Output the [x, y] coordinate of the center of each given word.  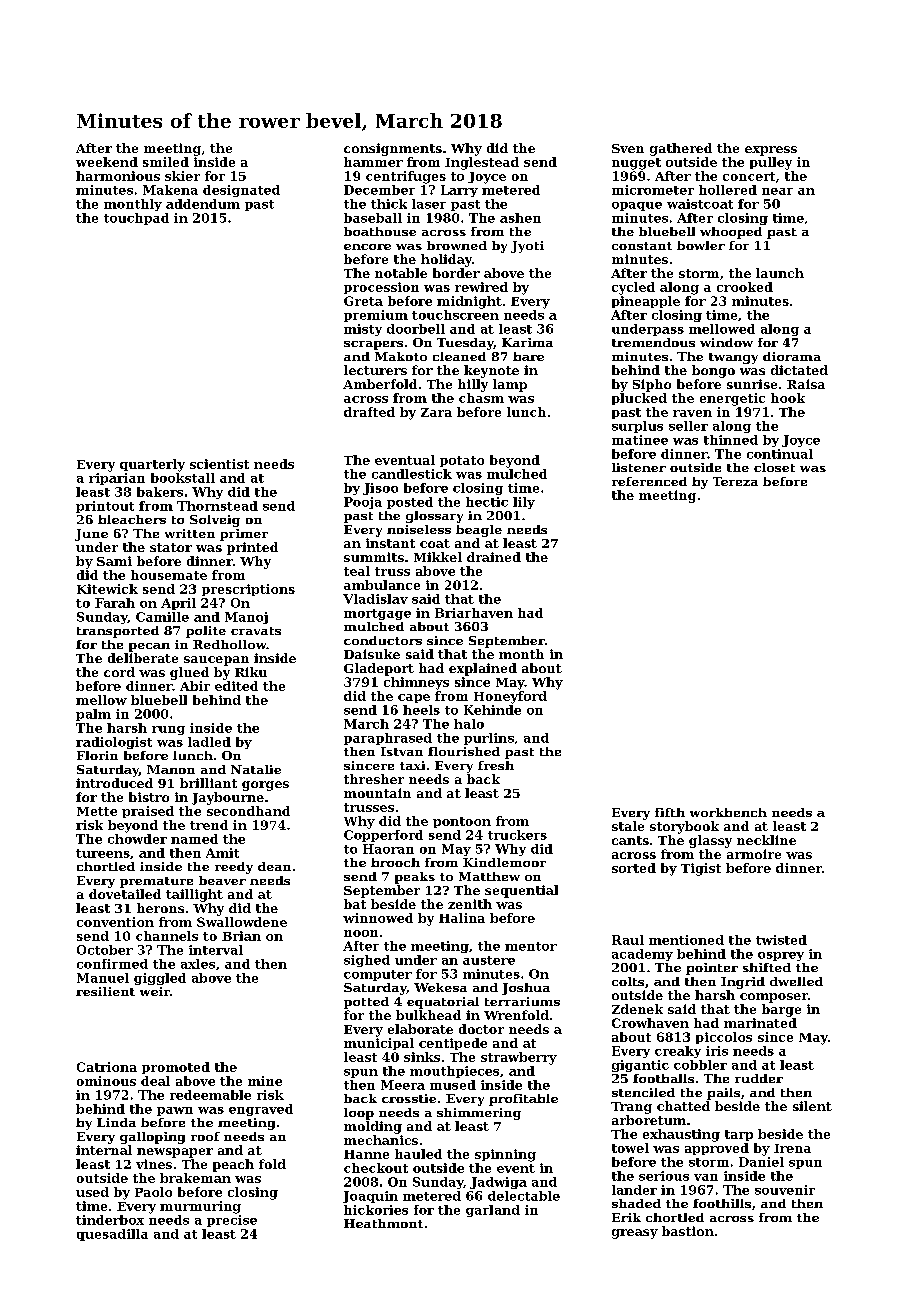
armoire [754, 854]
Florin [97, 755]
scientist [219, 464]
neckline [766, 840]
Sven [628, 148]
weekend [107, 162]
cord [119, 672]
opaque [637, 206]
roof [205, 1136]
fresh [496, 765]
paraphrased [388, 739]
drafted [369, 412]
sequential [521, 891]
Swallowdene [242, 922]
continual [780, 454]
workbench [728, 812]
